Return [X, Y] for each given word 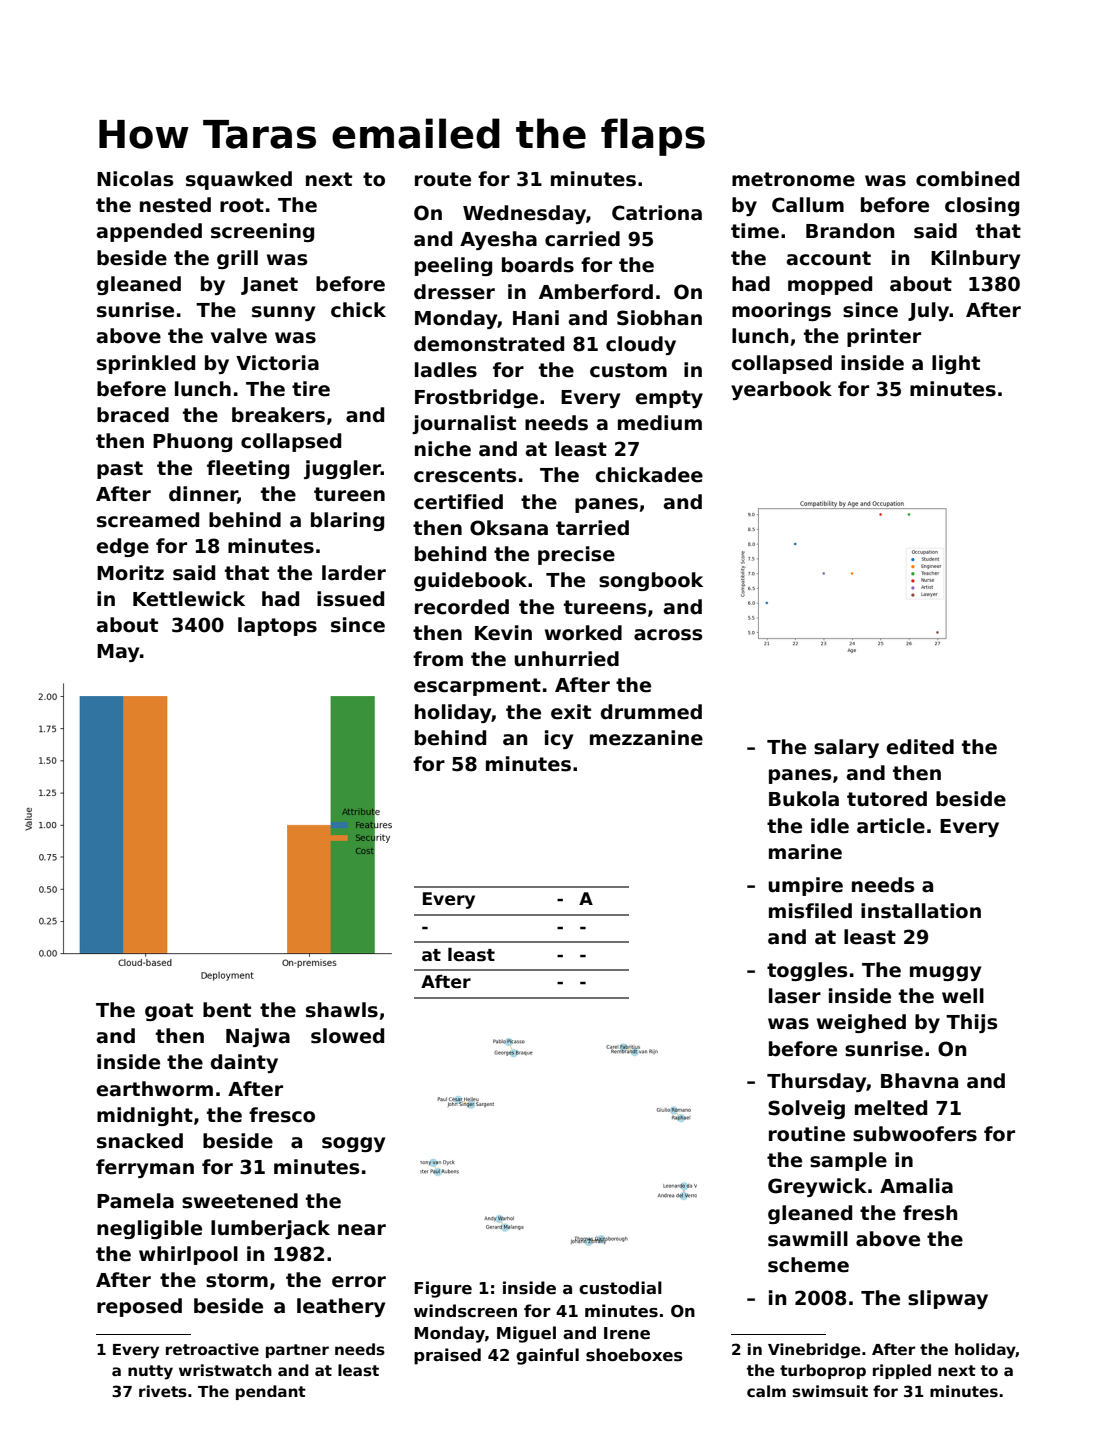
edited [920, 747]
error [359, 1282]
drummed [651, 712]
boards [538, 265]
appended [149, 232]
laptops [277, 626]
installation [921, 911]
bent [227, 1010]
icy [559, 739]
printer [884, 337]
